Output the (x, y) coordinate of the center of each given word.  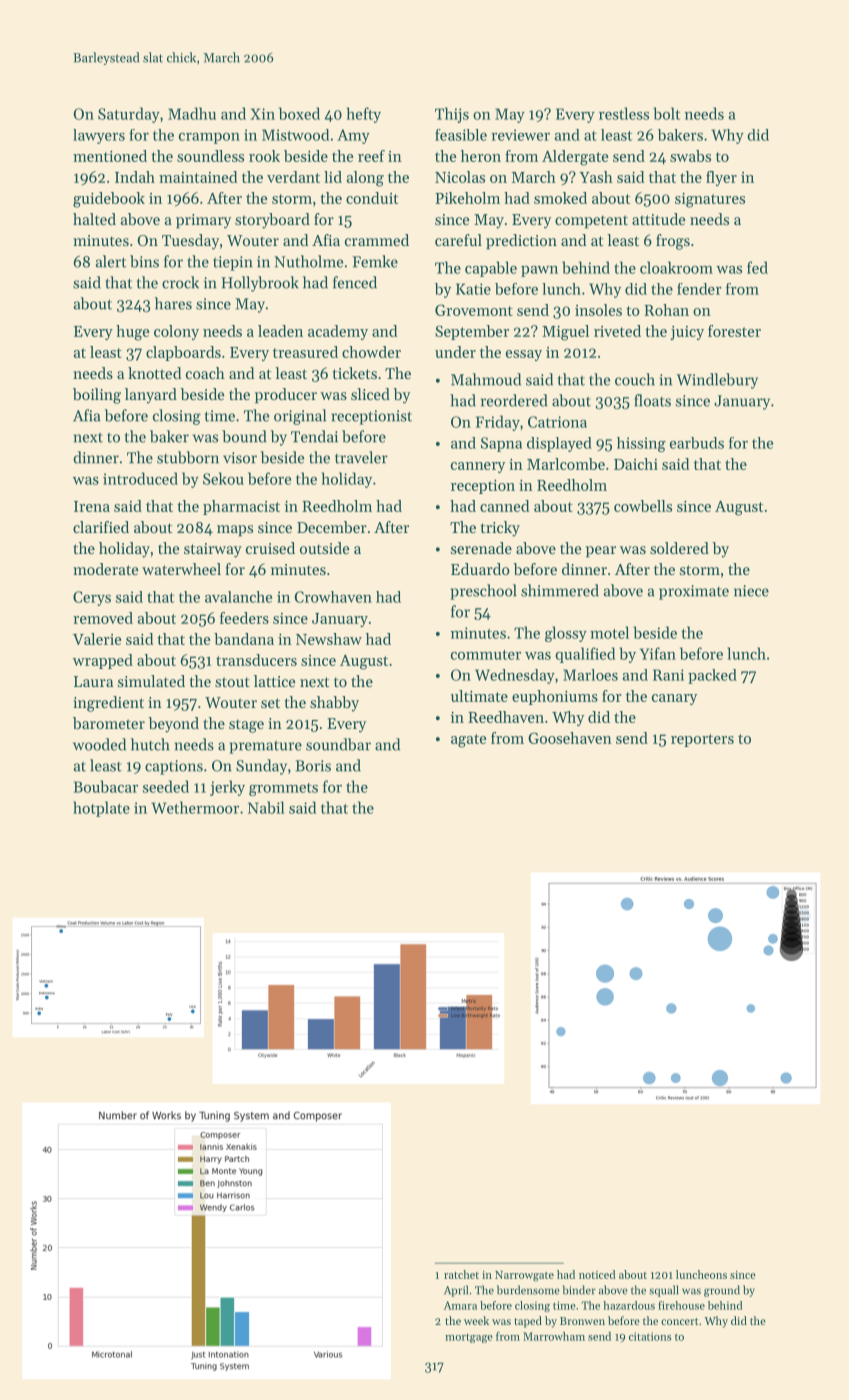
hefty (364, 115)
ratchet (461, 1274)
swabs (690, 156)
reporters (702, 740)
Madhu (192, 113)
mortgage (468, 1338)
